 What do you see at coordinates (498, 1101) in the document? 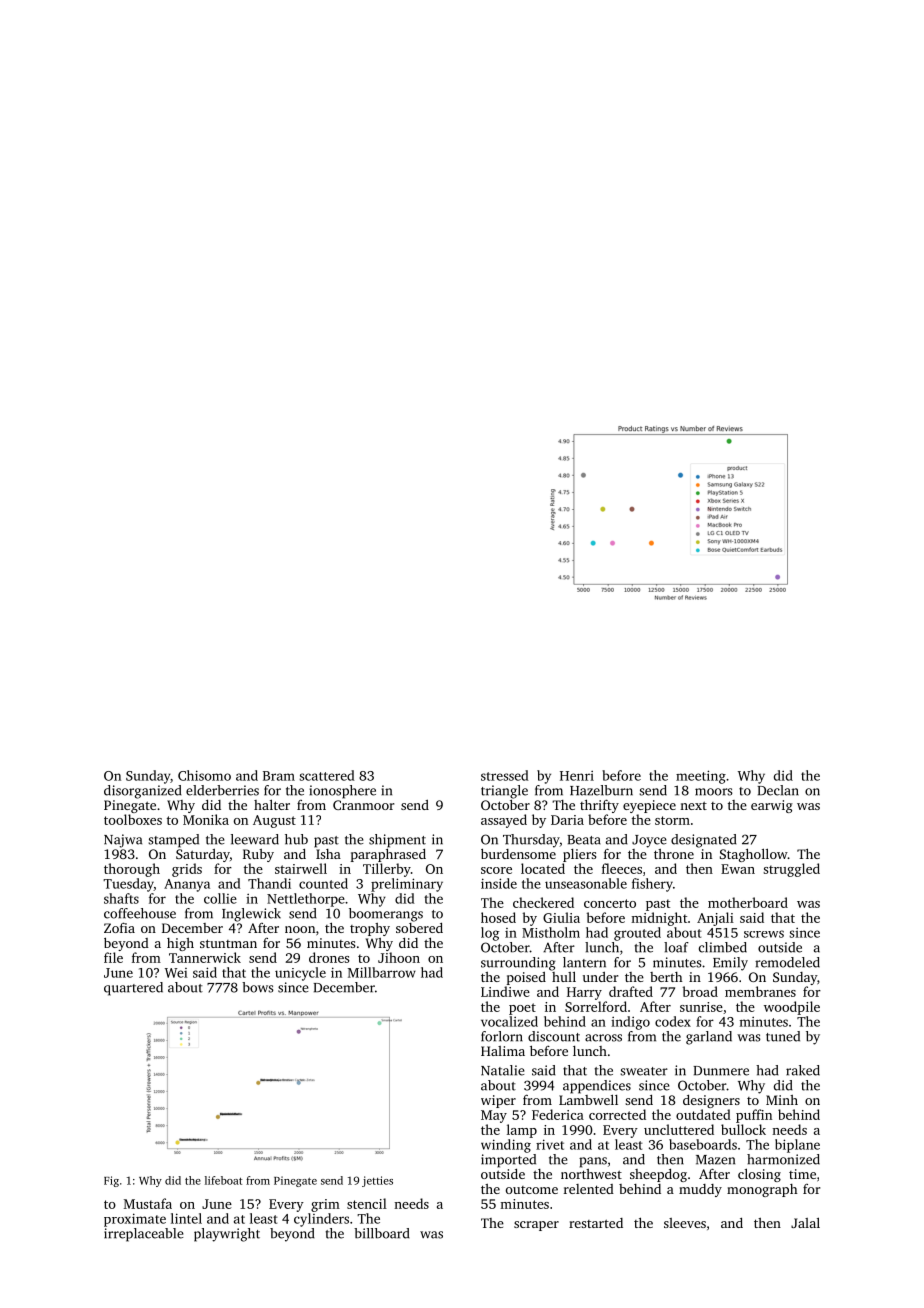
I see `wiper` at bounding box center [498, 1101].
